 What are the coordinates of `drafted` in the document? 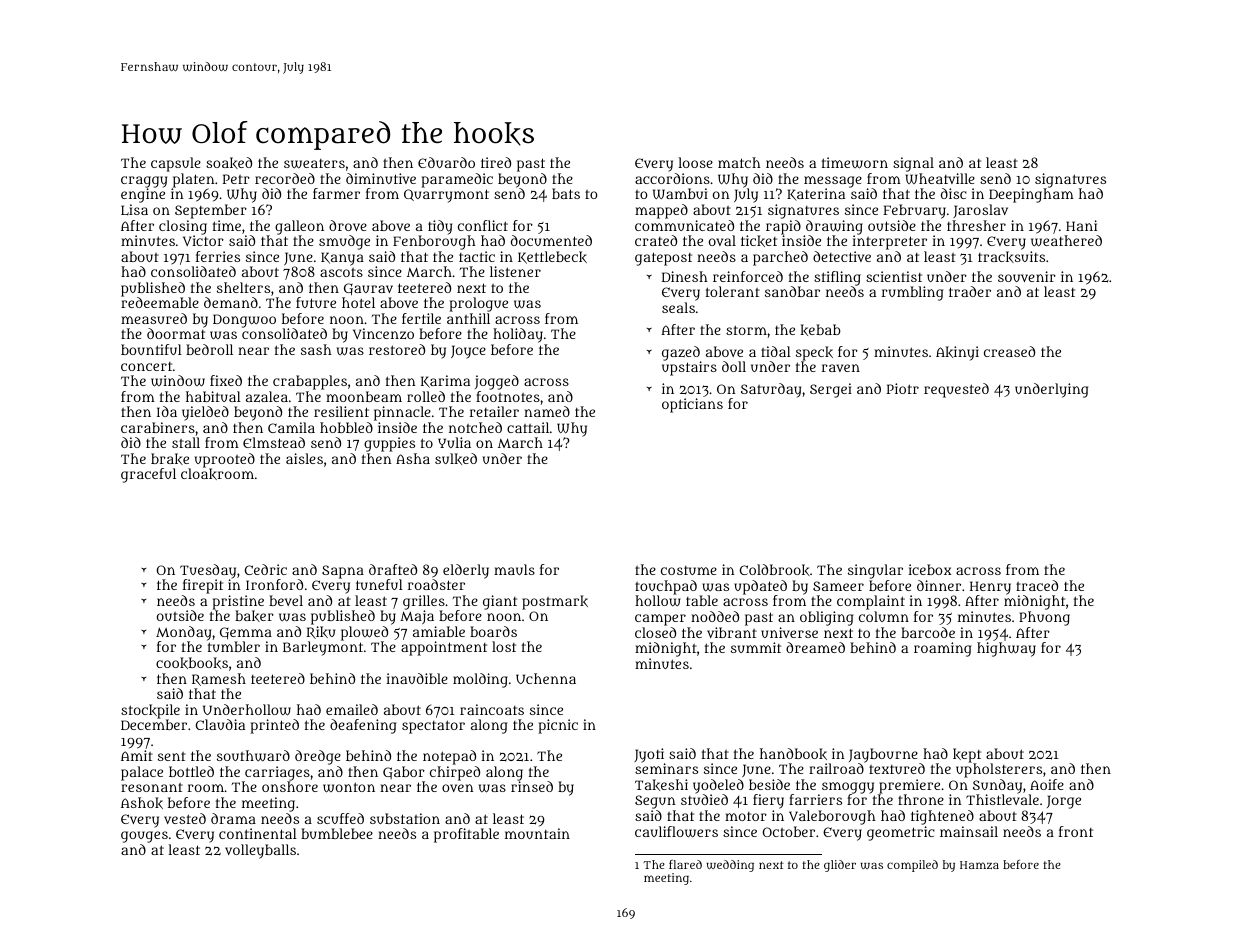 It's located at (393, 569).
